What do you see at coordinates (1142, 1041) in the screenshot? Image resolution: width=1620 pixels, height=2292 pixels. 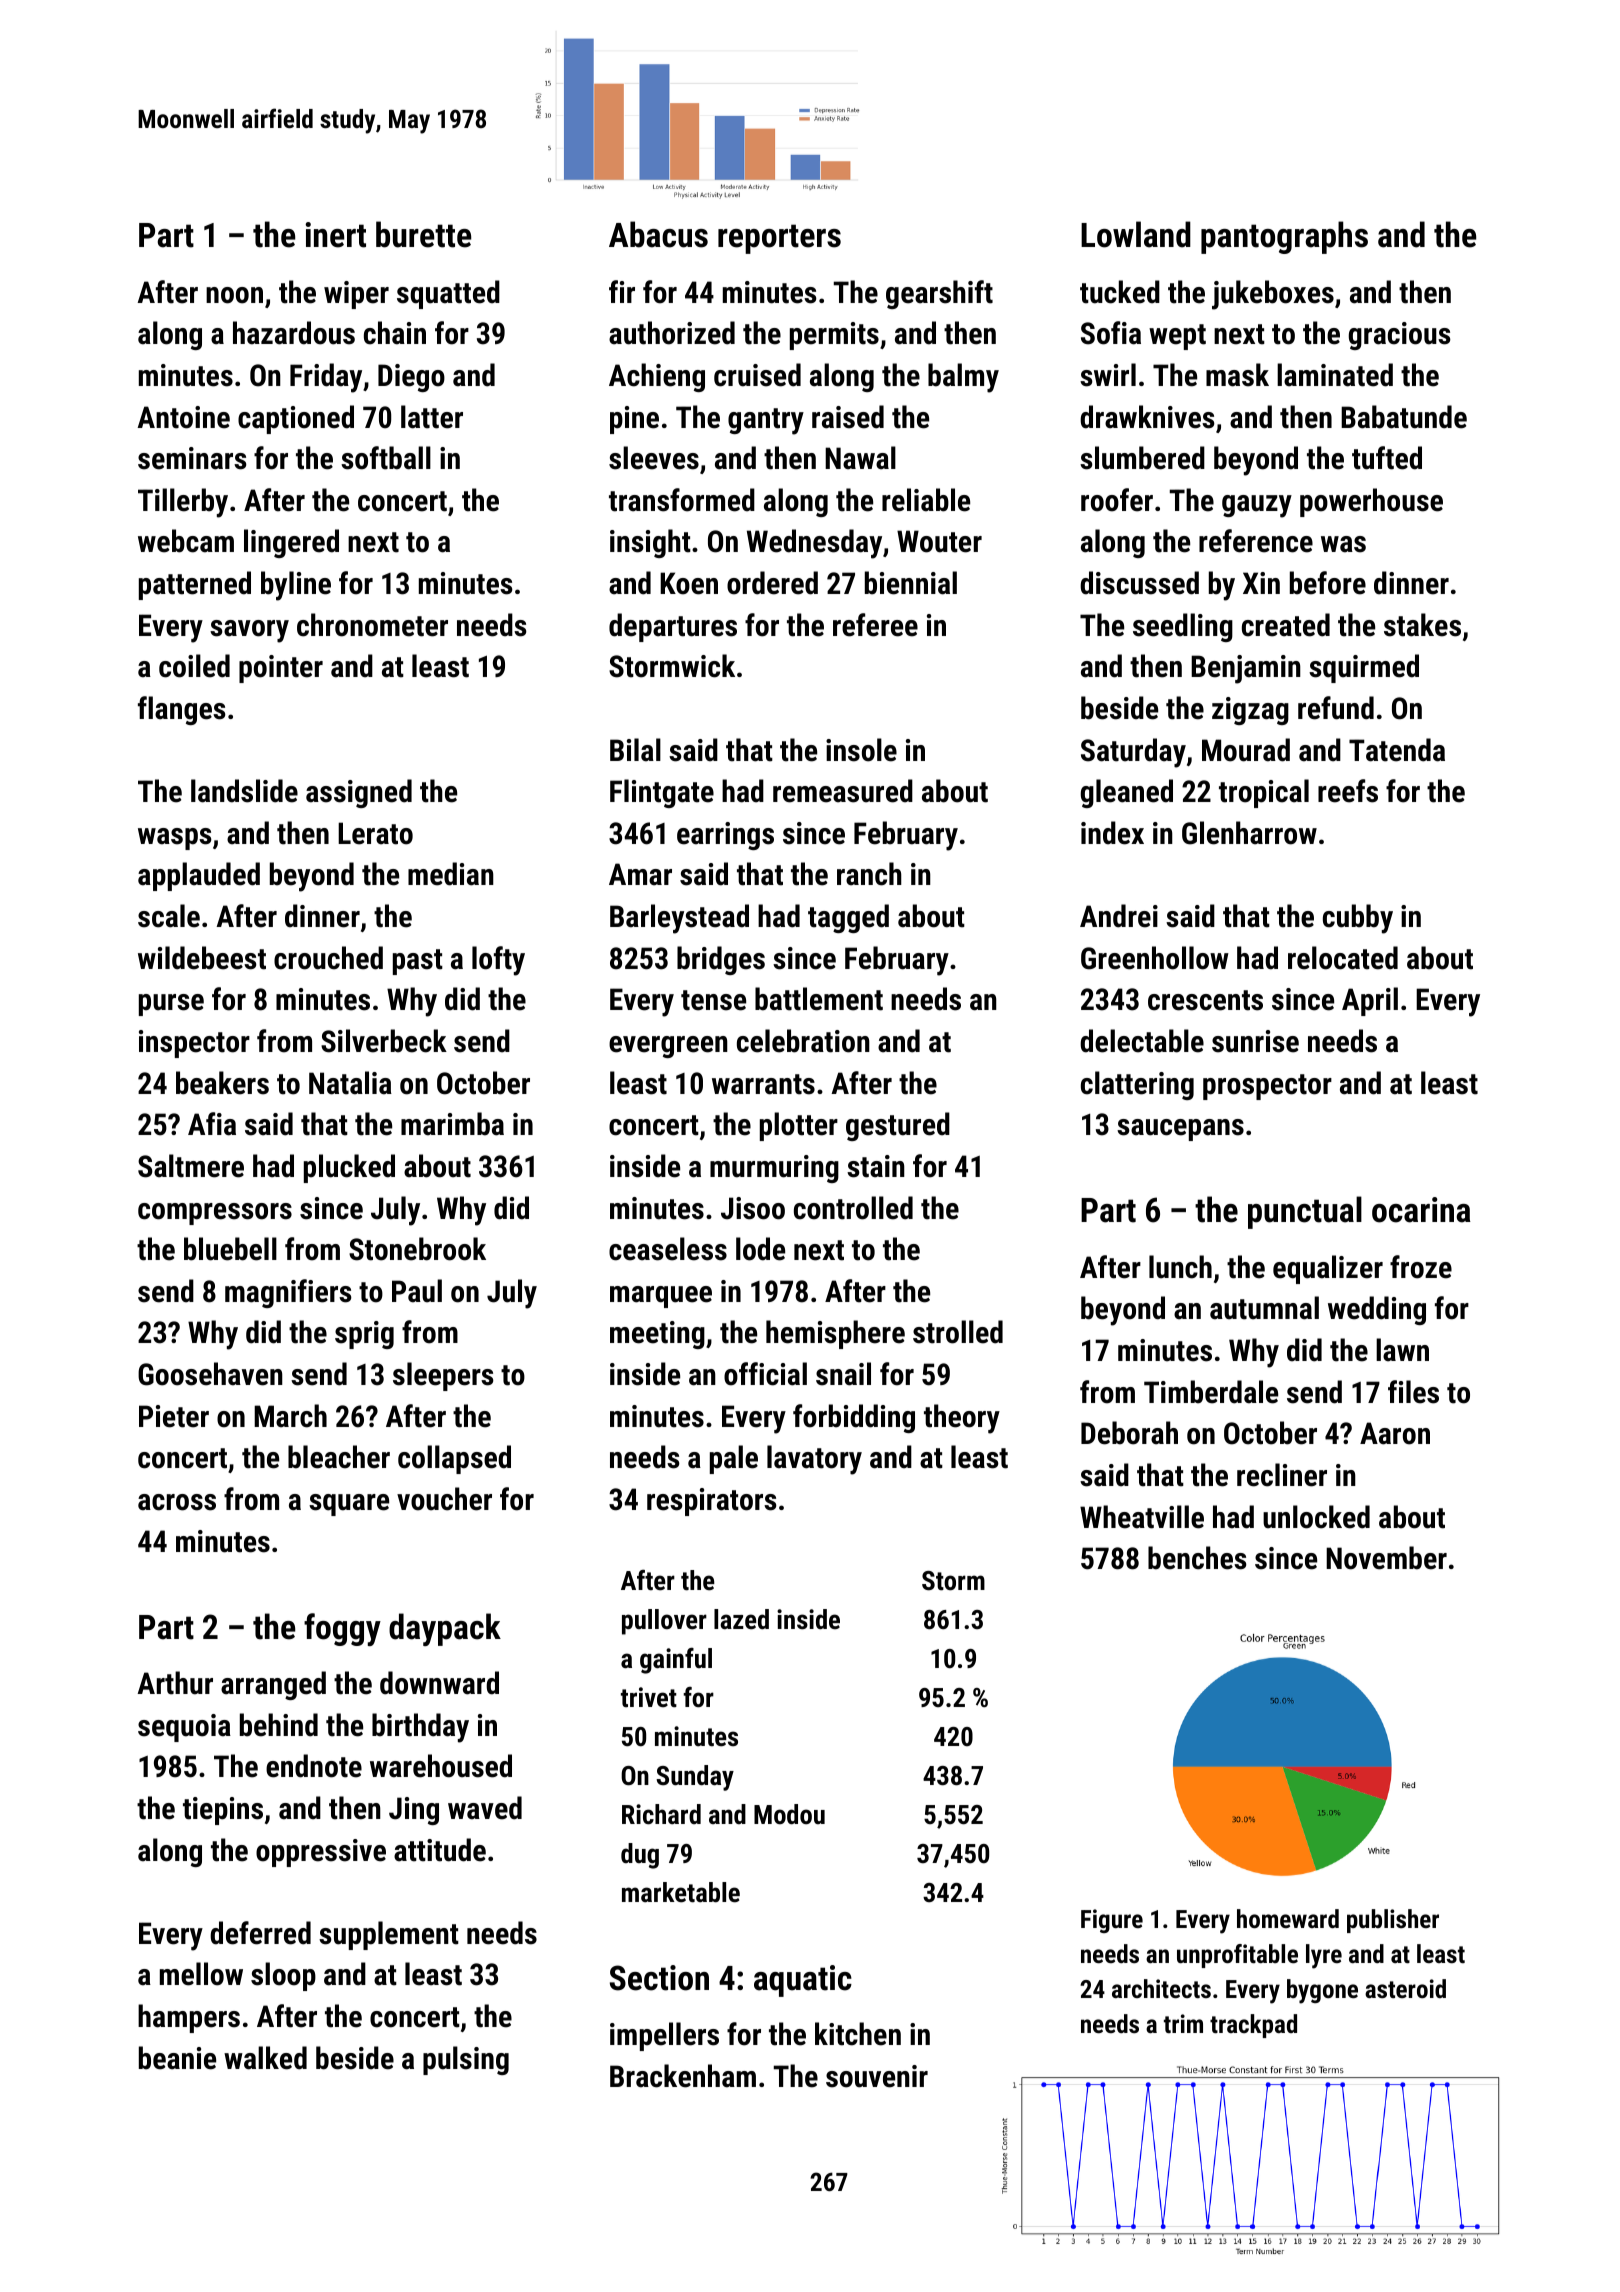 I see `delectable` at bounding box center [1142, 1041].
